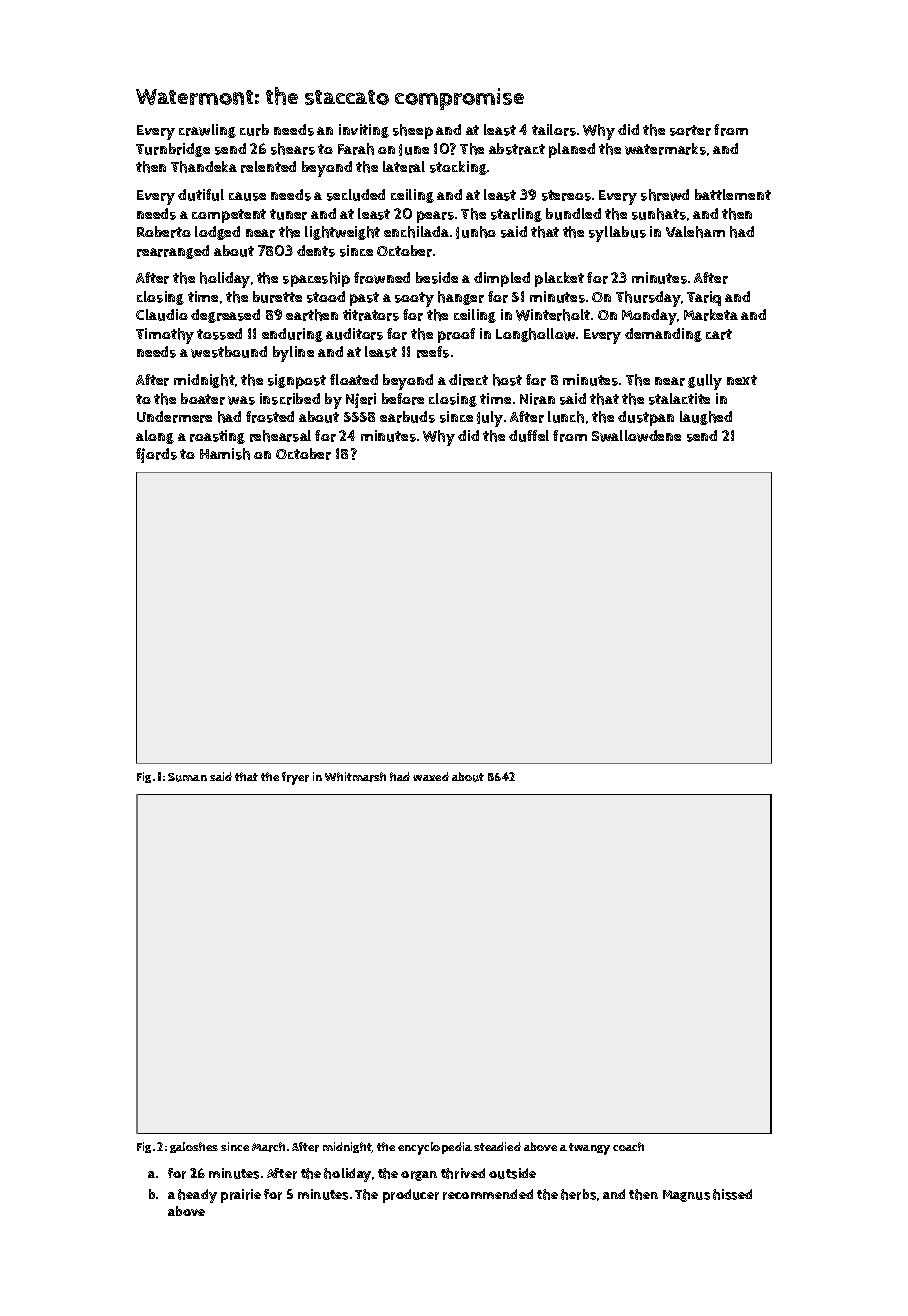  Describe the element at coordinates (203, 399) in the screenshot. I see `boater` at that location.
